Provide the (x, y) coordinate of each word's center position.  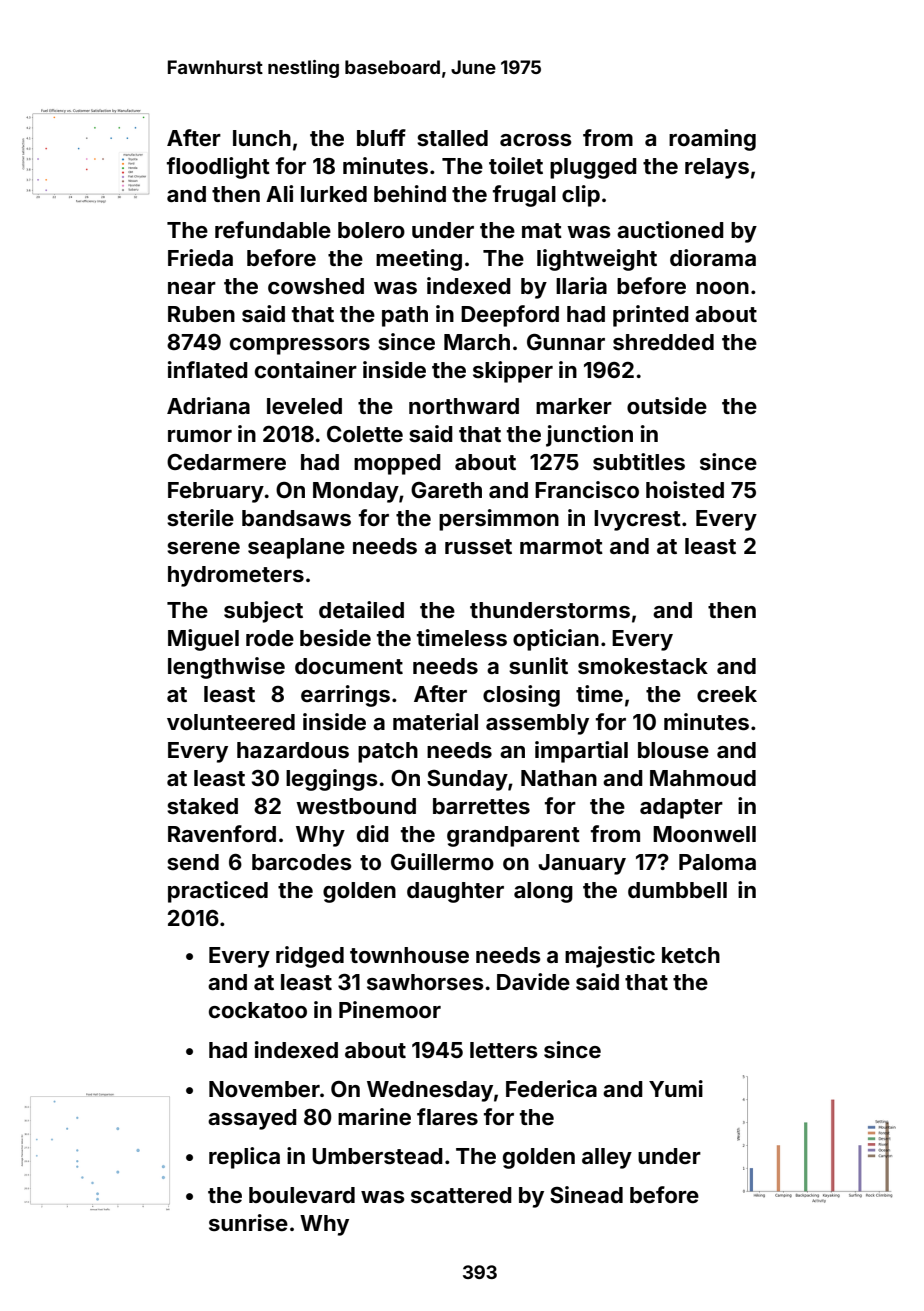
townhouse (409, 955)
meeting (419, 260)
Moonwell (704, 834)
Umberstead (377, 1156)
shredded (663, 342)
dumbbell (677, 890)
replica (244, 1158)
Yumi (676, 1088)
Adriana (208, 405)
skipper (513, 372)
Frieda (200, 257)
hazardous (293, 750)
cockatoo (258, 1010)
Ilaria (581, 285)
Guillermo (442, 861)
